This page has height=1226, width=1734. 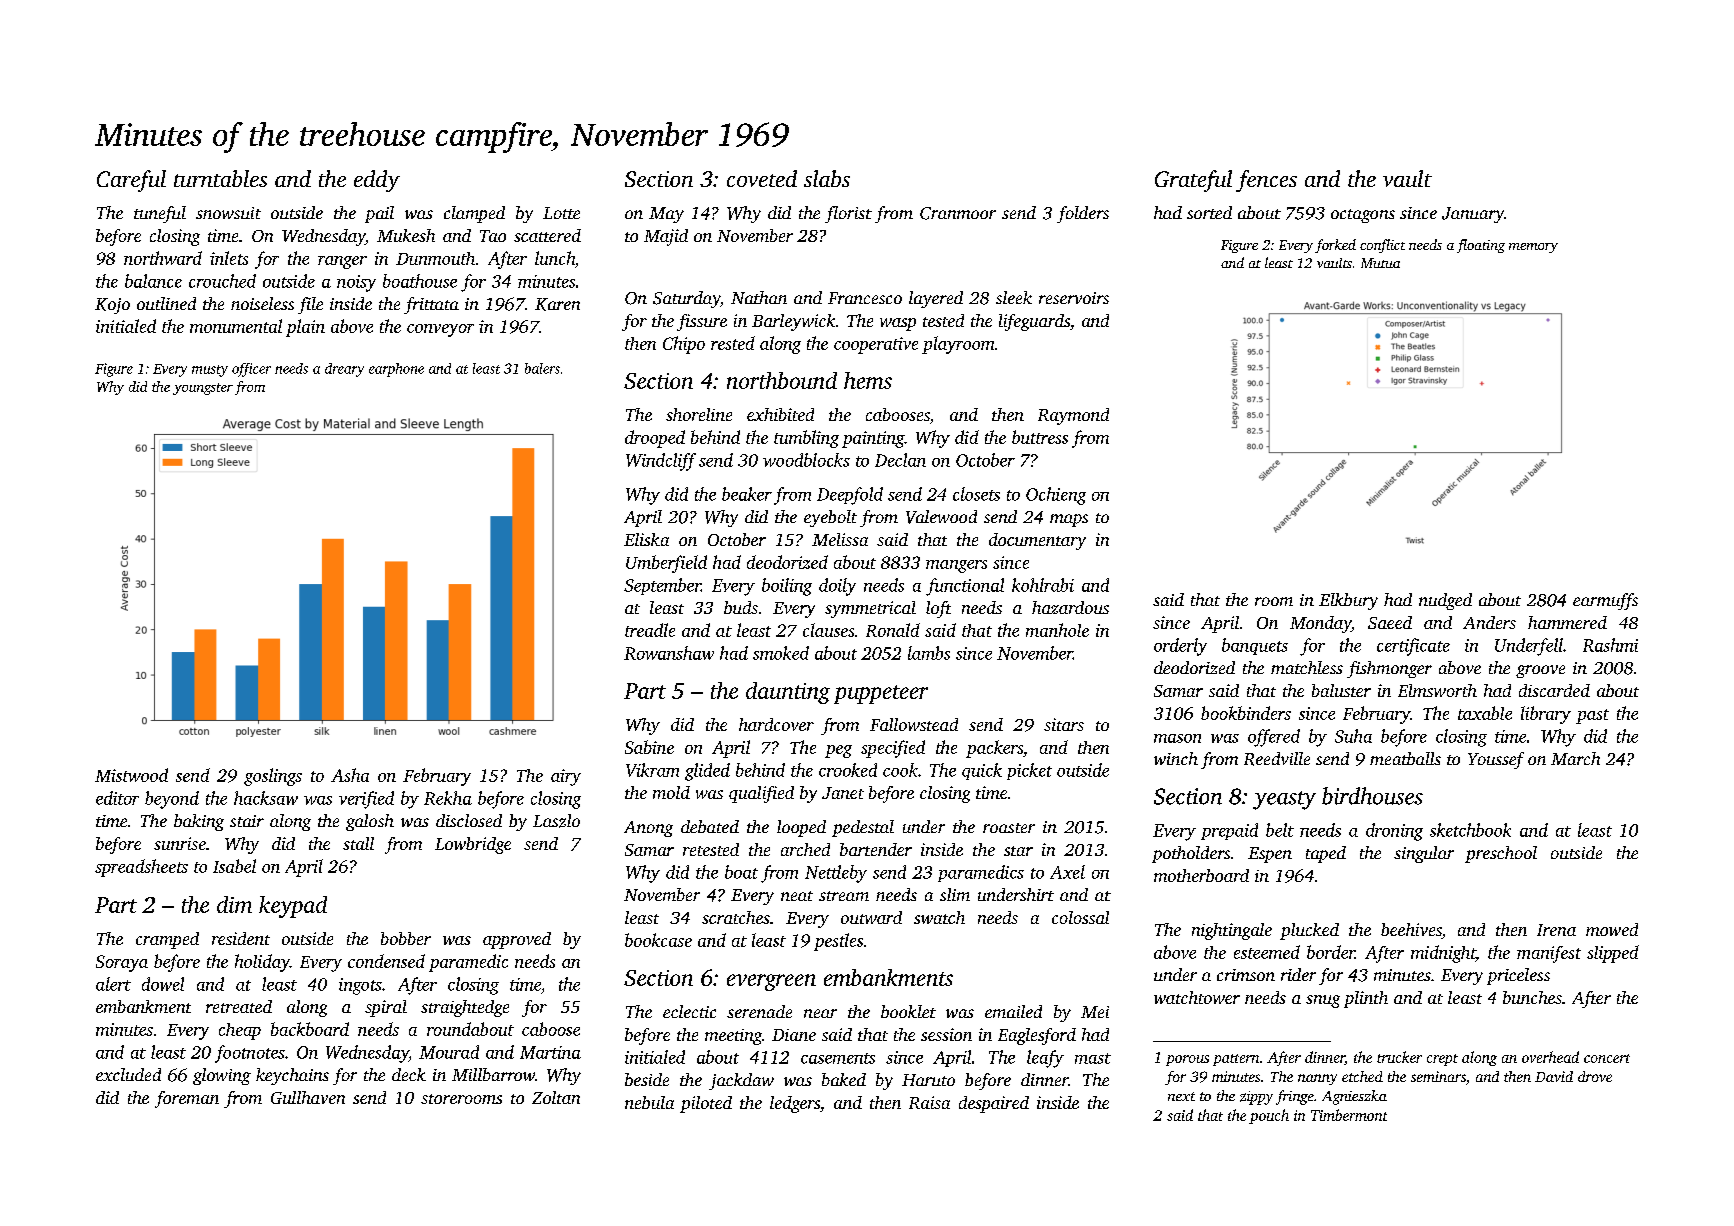 What do you see at coordinates (167, 940) in the page?
I see `cramped` at bounding box center [167, 940].
